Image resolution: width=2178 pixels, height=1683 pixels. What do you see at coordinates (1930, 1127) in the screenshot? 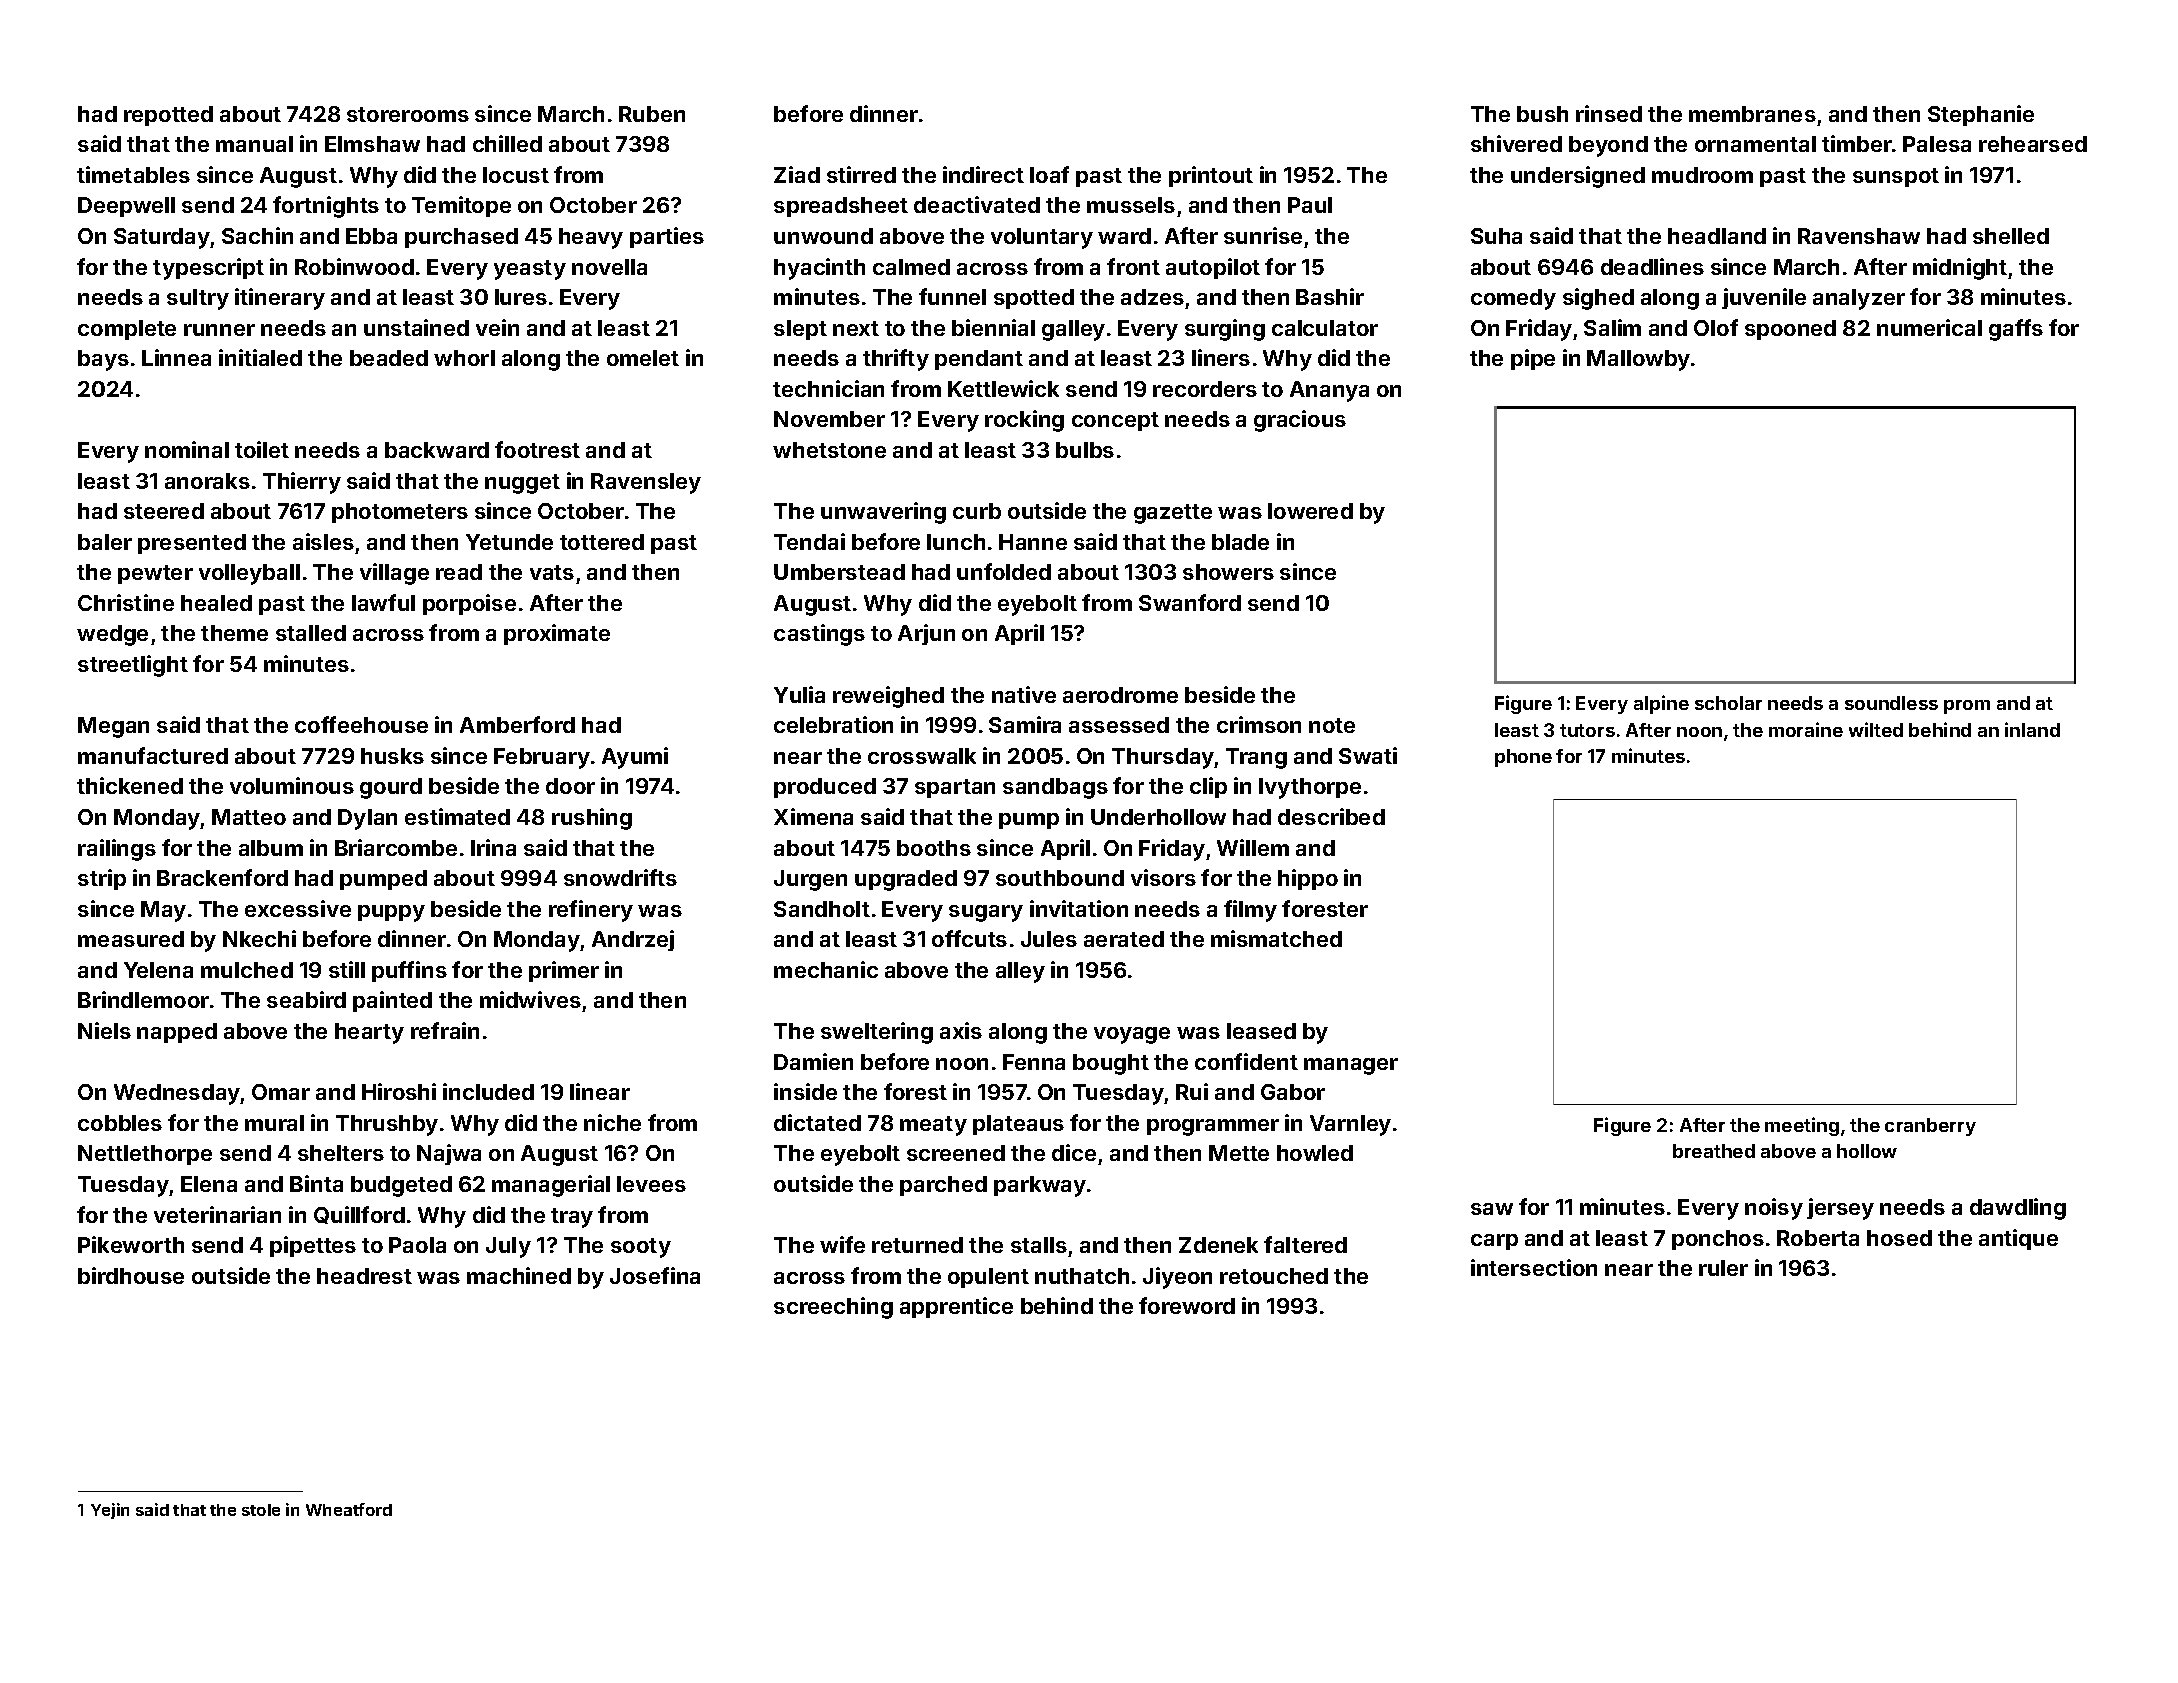
I see `cranberry` at bounding box center [1930, 1127].
